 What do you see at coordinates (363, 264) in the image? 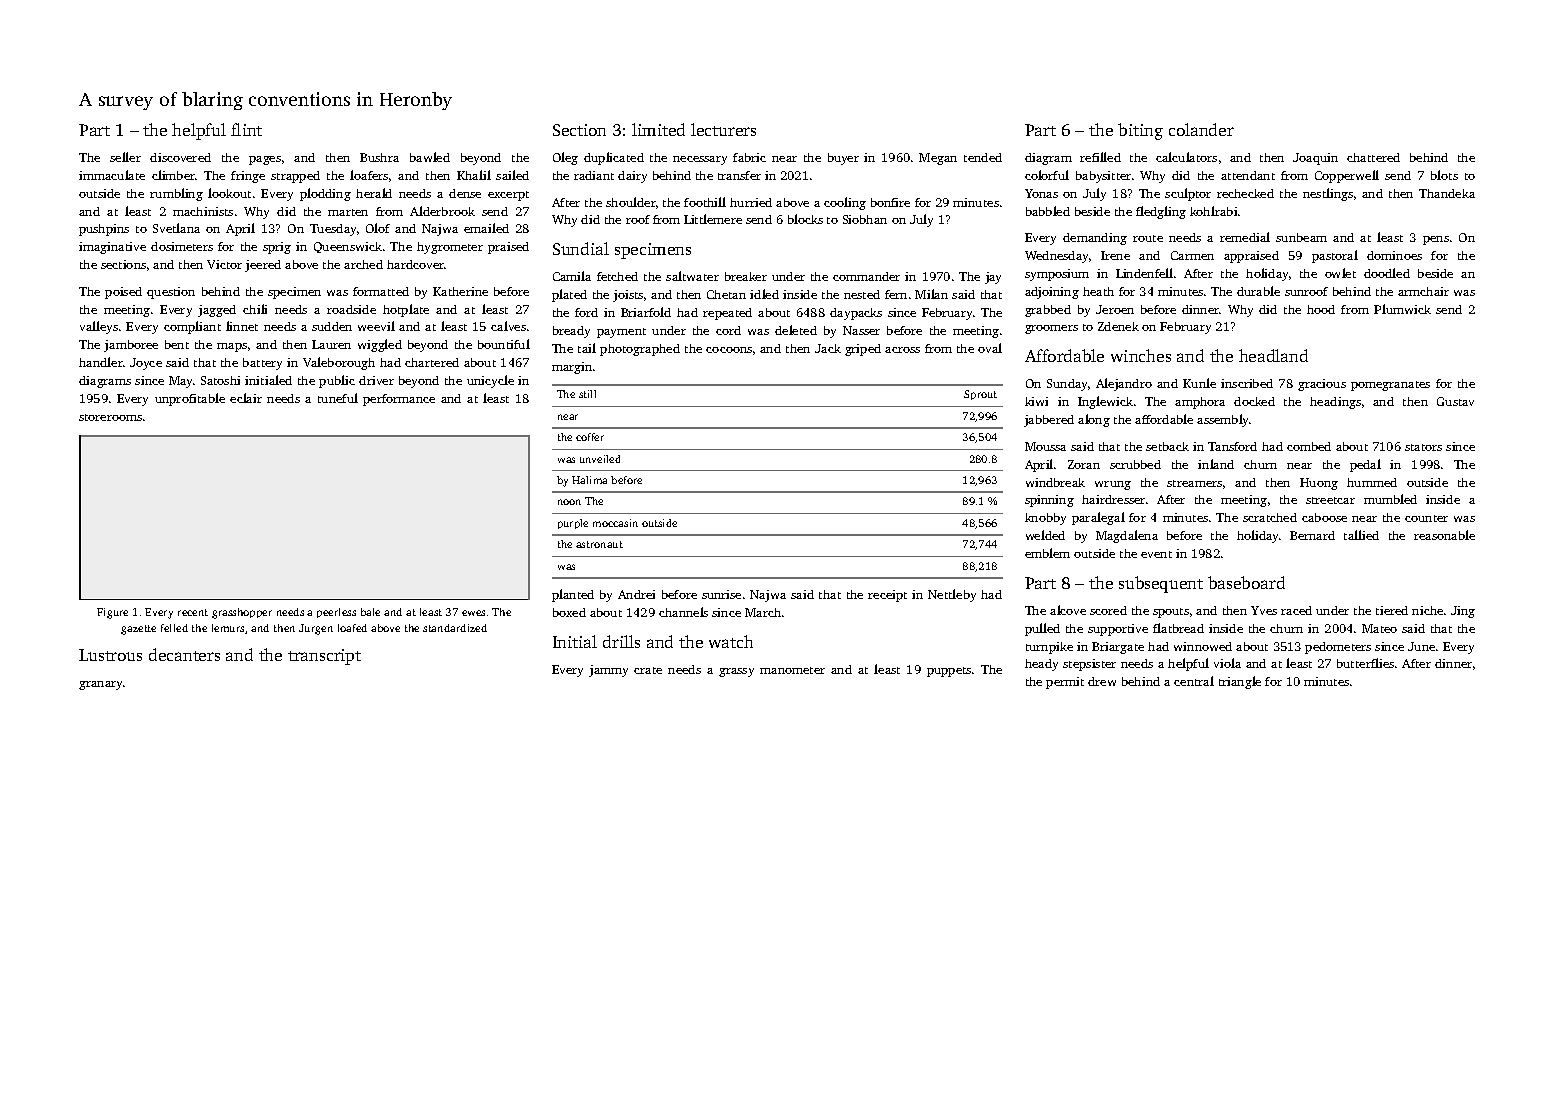
I see `arched` at bounding box center [363, 264].
